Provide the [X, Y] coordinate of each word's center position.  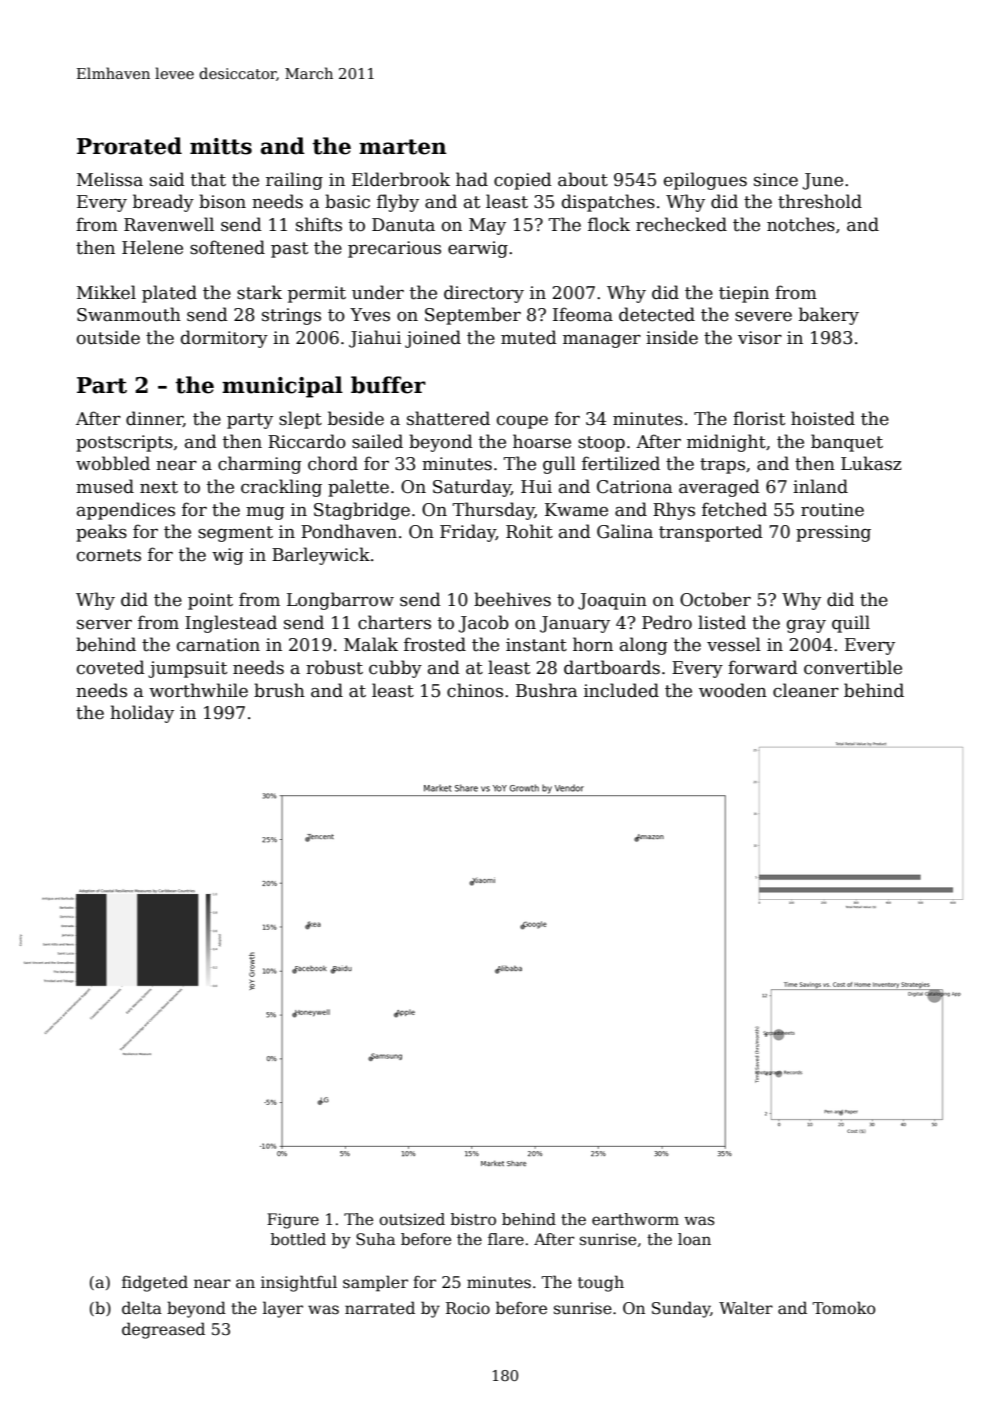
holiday [142, 714]
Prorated [129, 146]
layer [283, 1309]
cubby [395, 669]
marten [403, 147]
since [776, 180]
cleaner [806, 690]
